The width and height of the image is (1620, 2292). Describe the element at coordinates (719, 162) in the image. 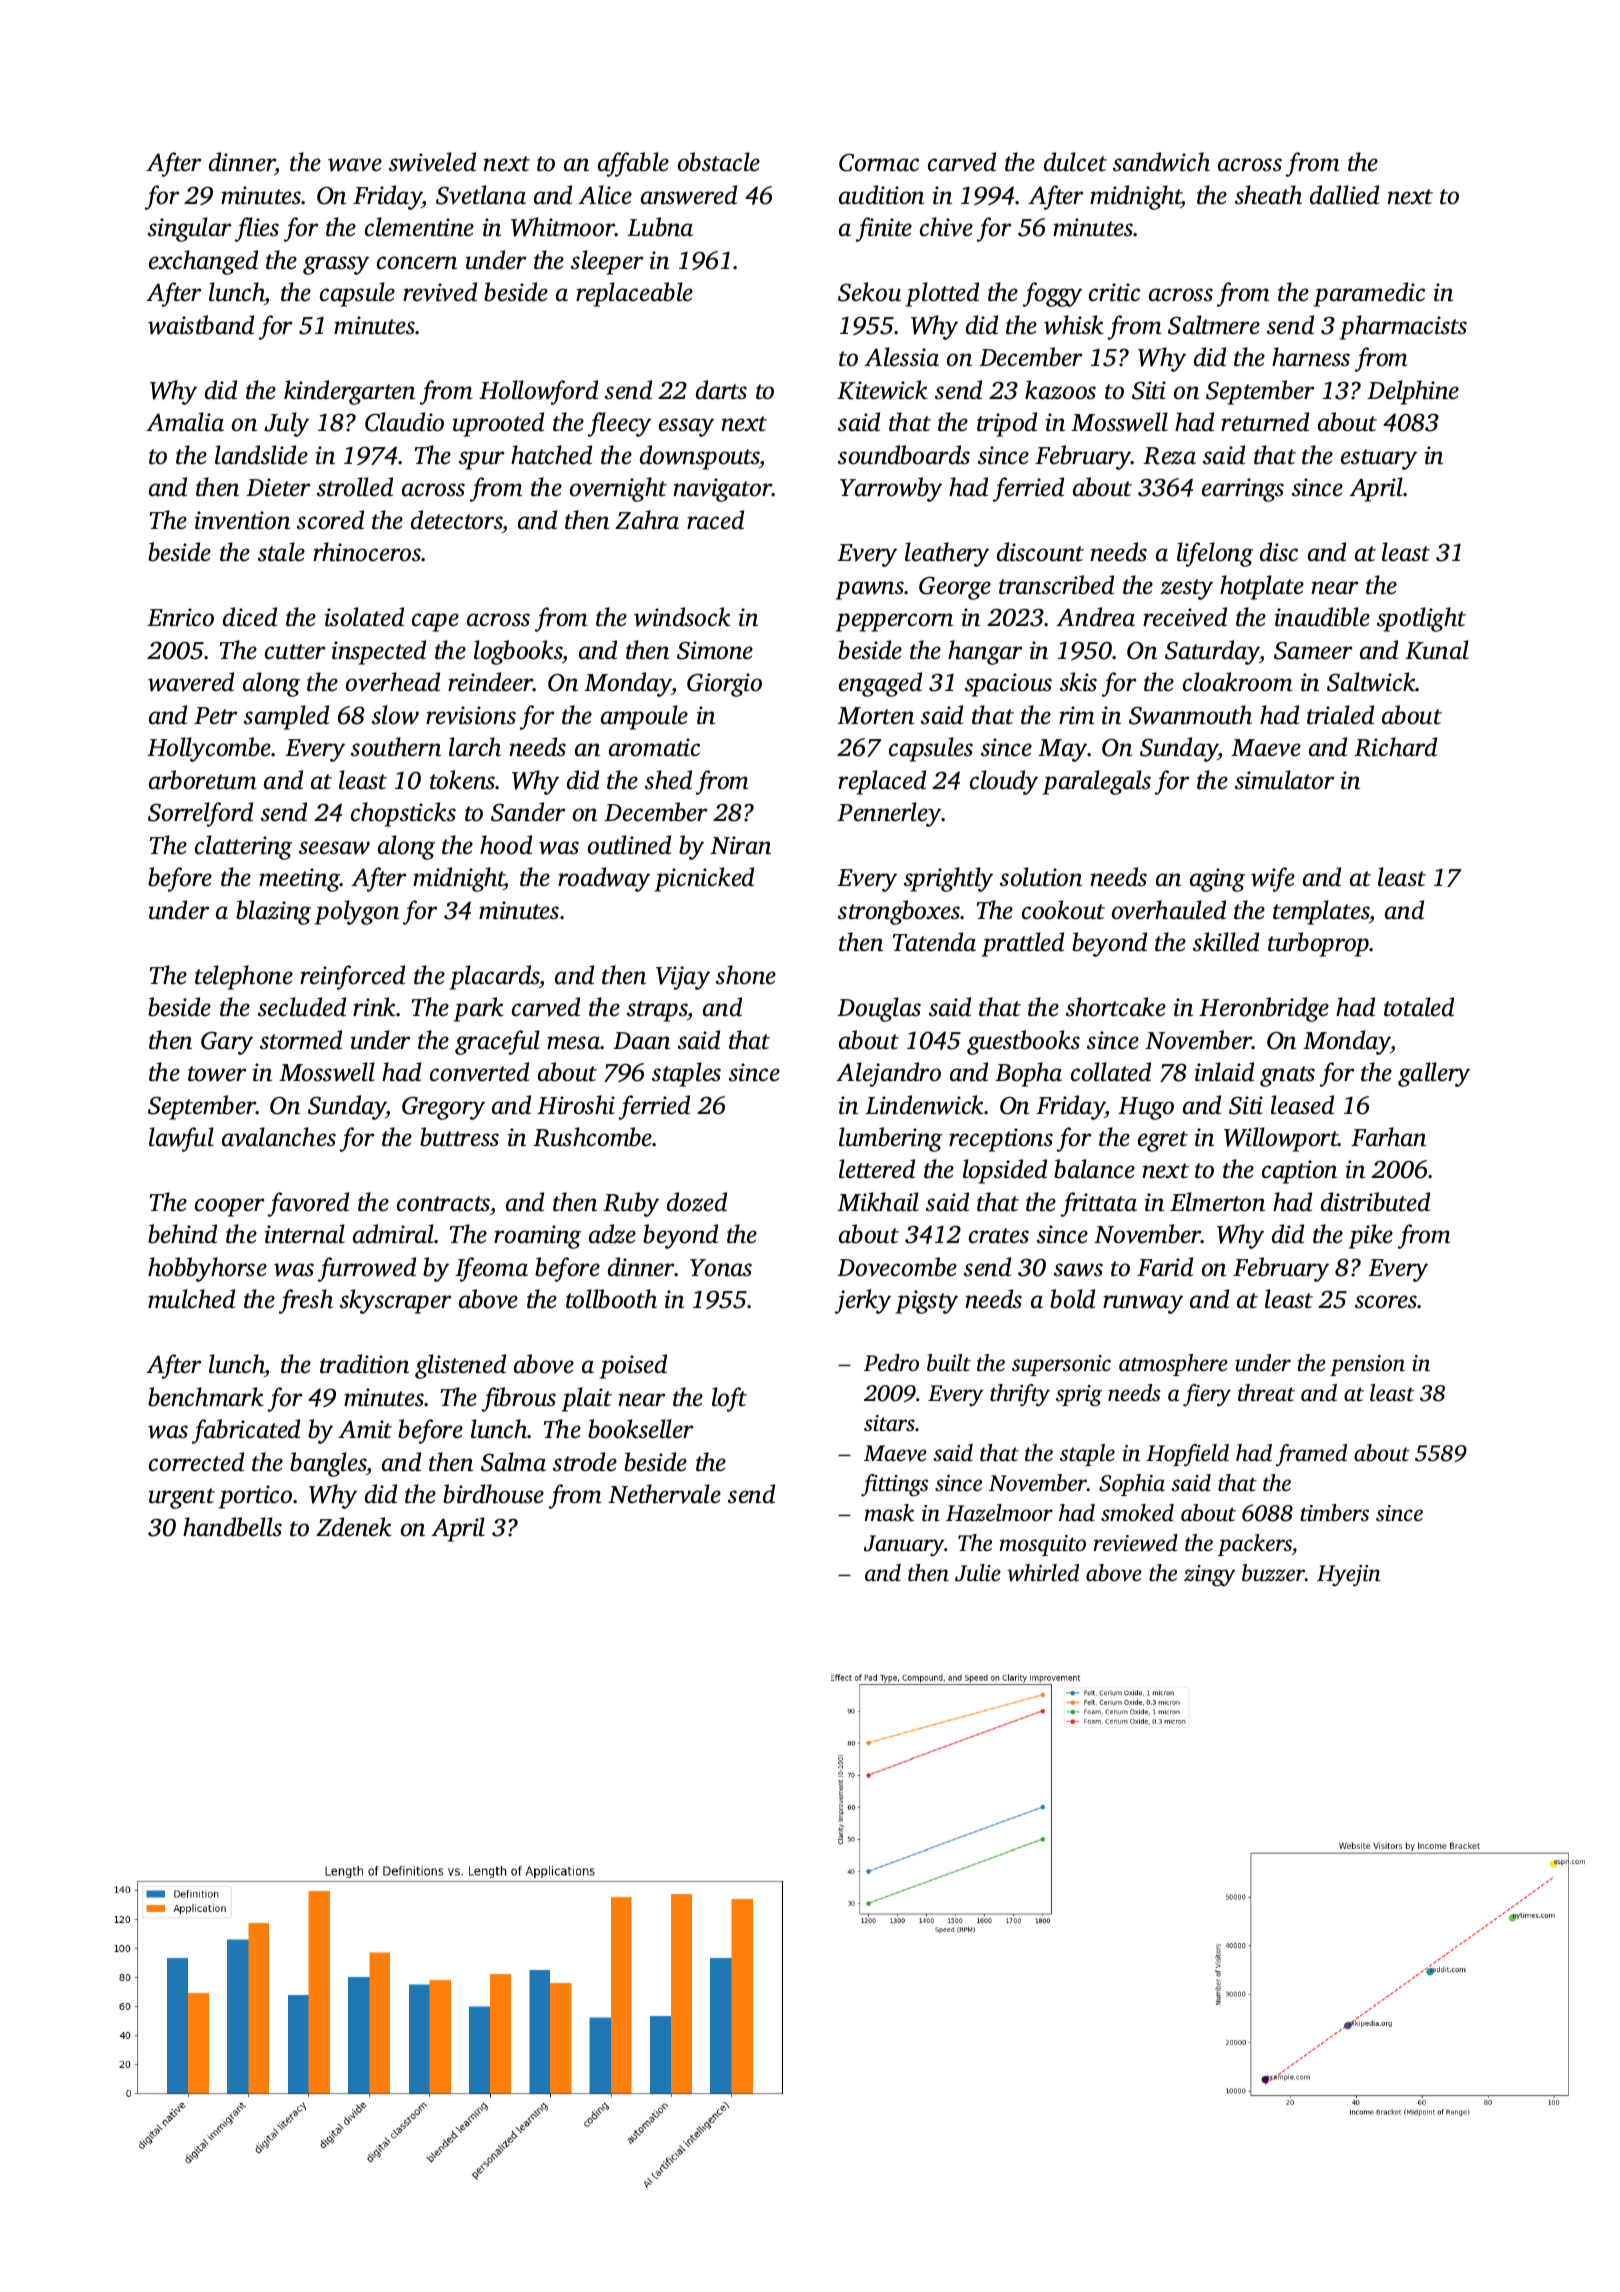

I see `obstacle` at that location.
